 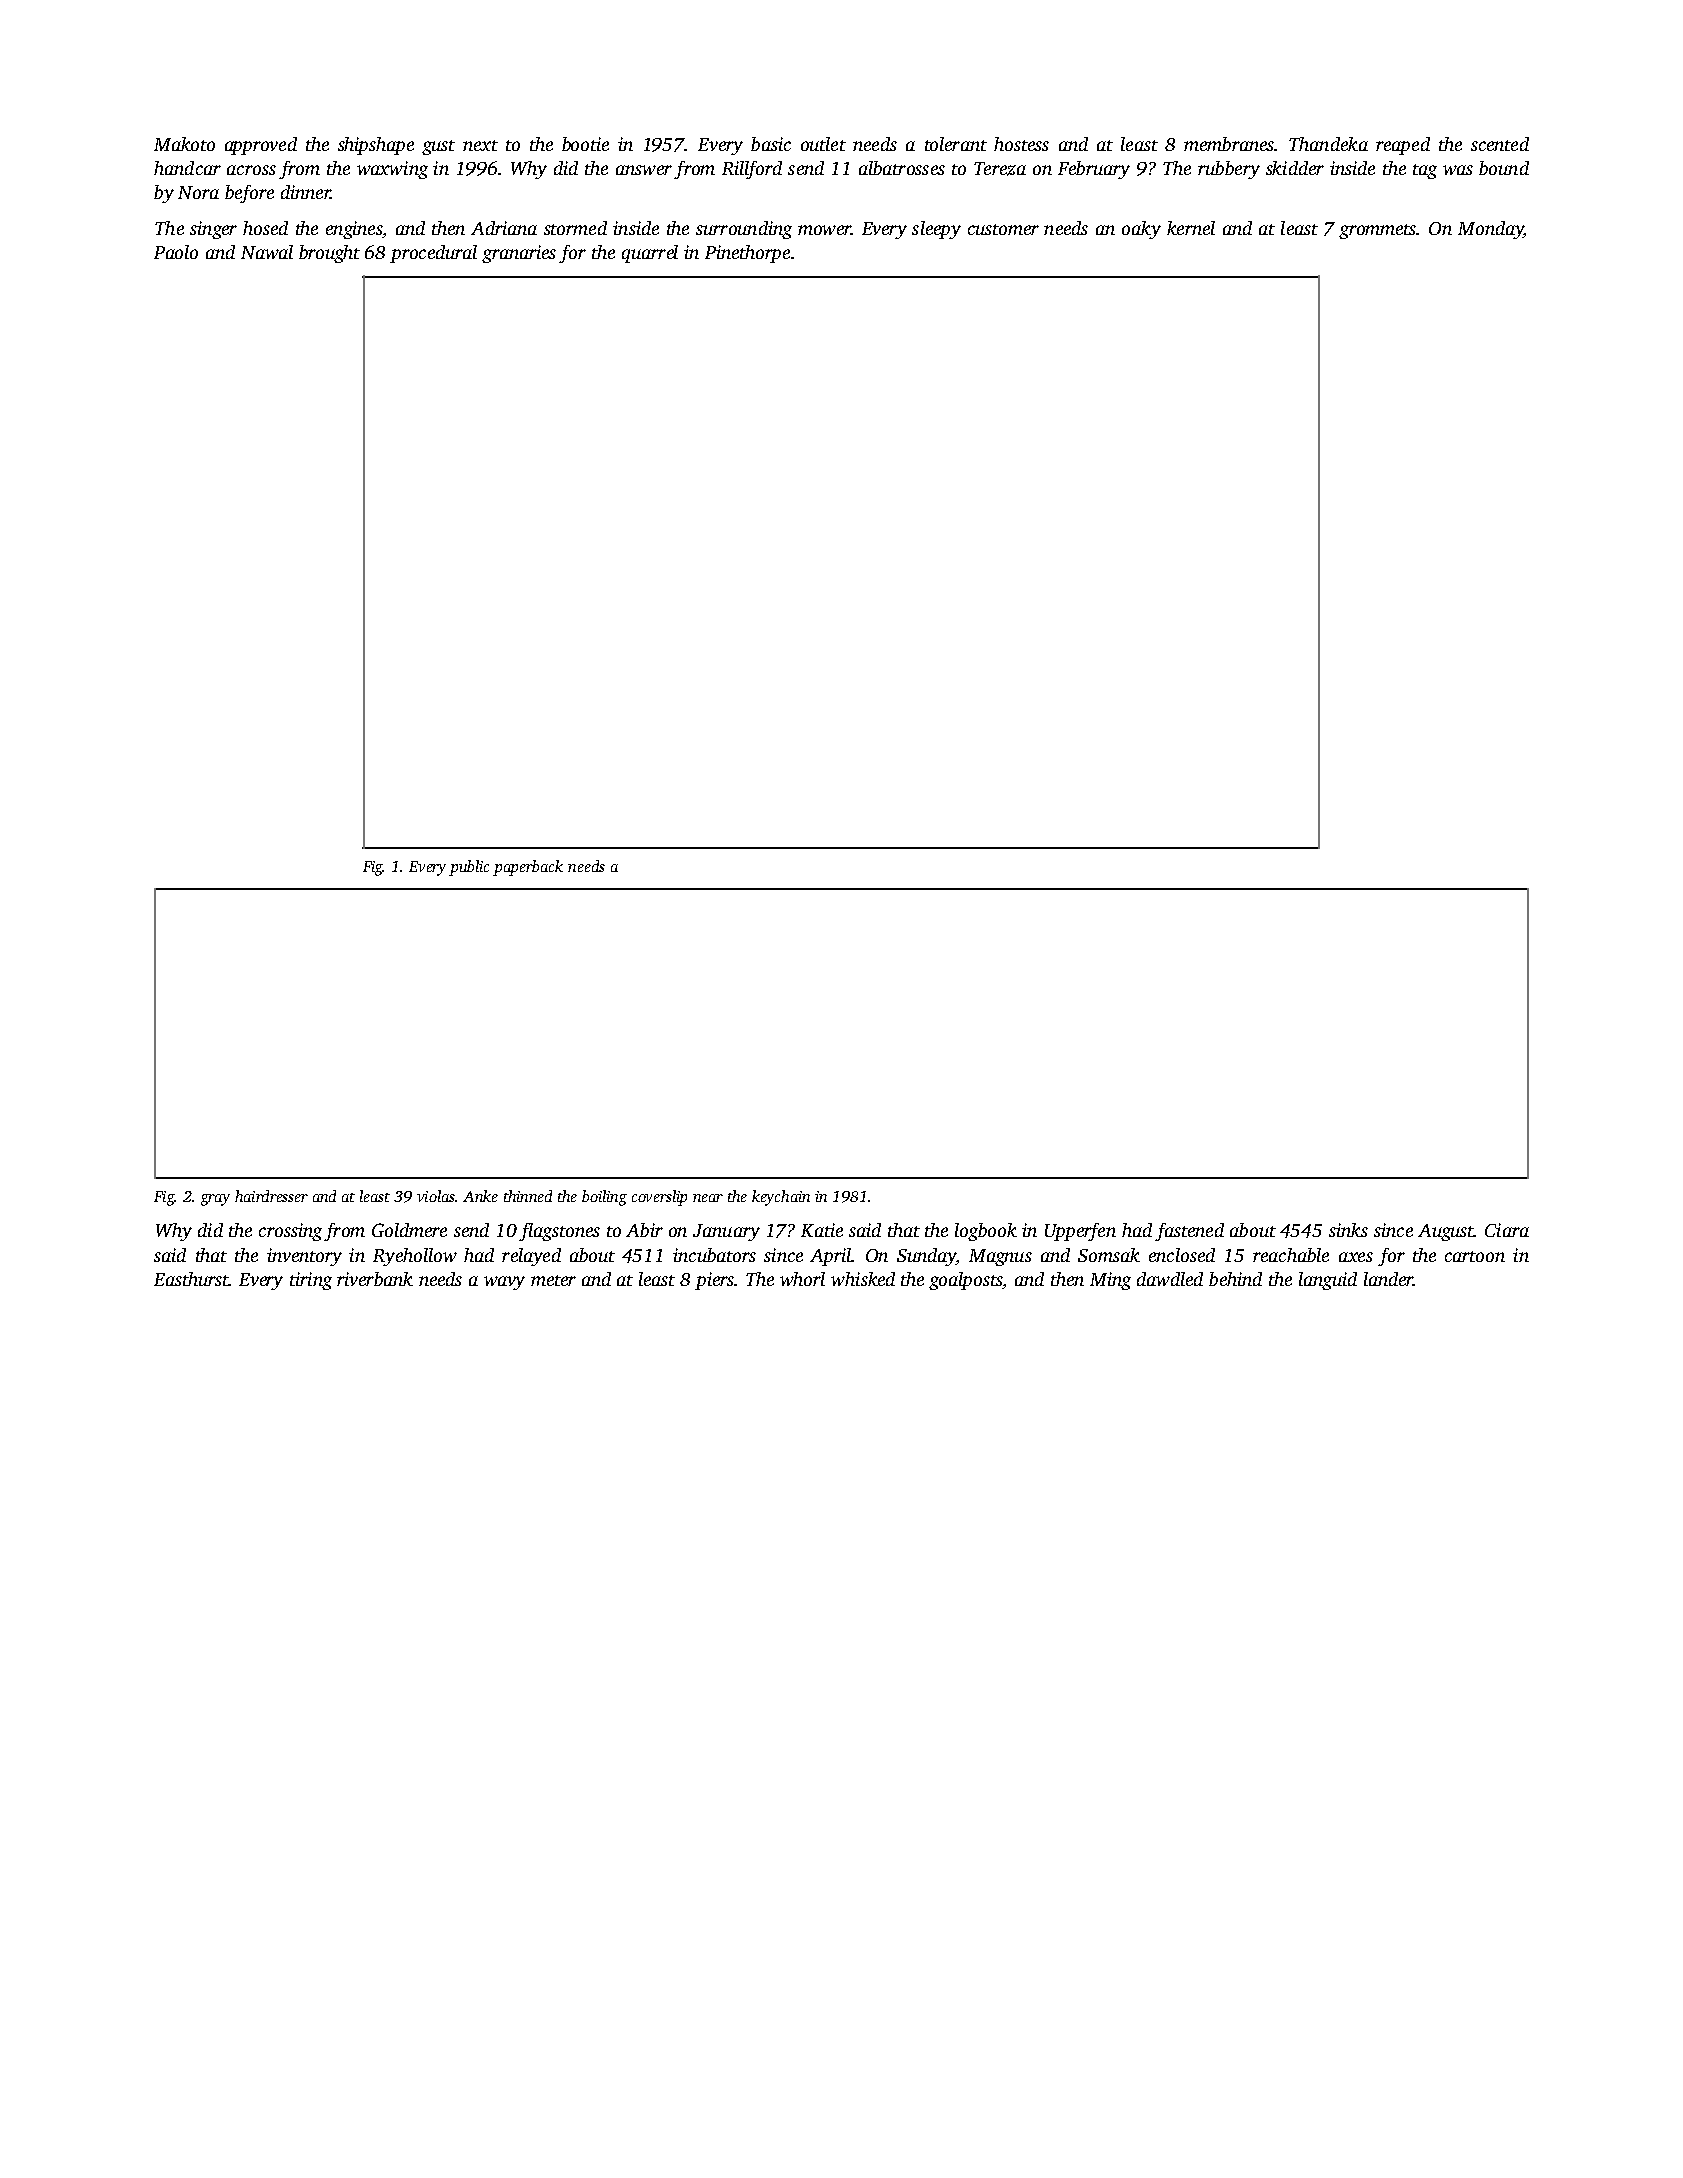 What do you see at coordinates (528, 868) in the screenshot?
I see `paperback` at bounding box center [528, 868].
